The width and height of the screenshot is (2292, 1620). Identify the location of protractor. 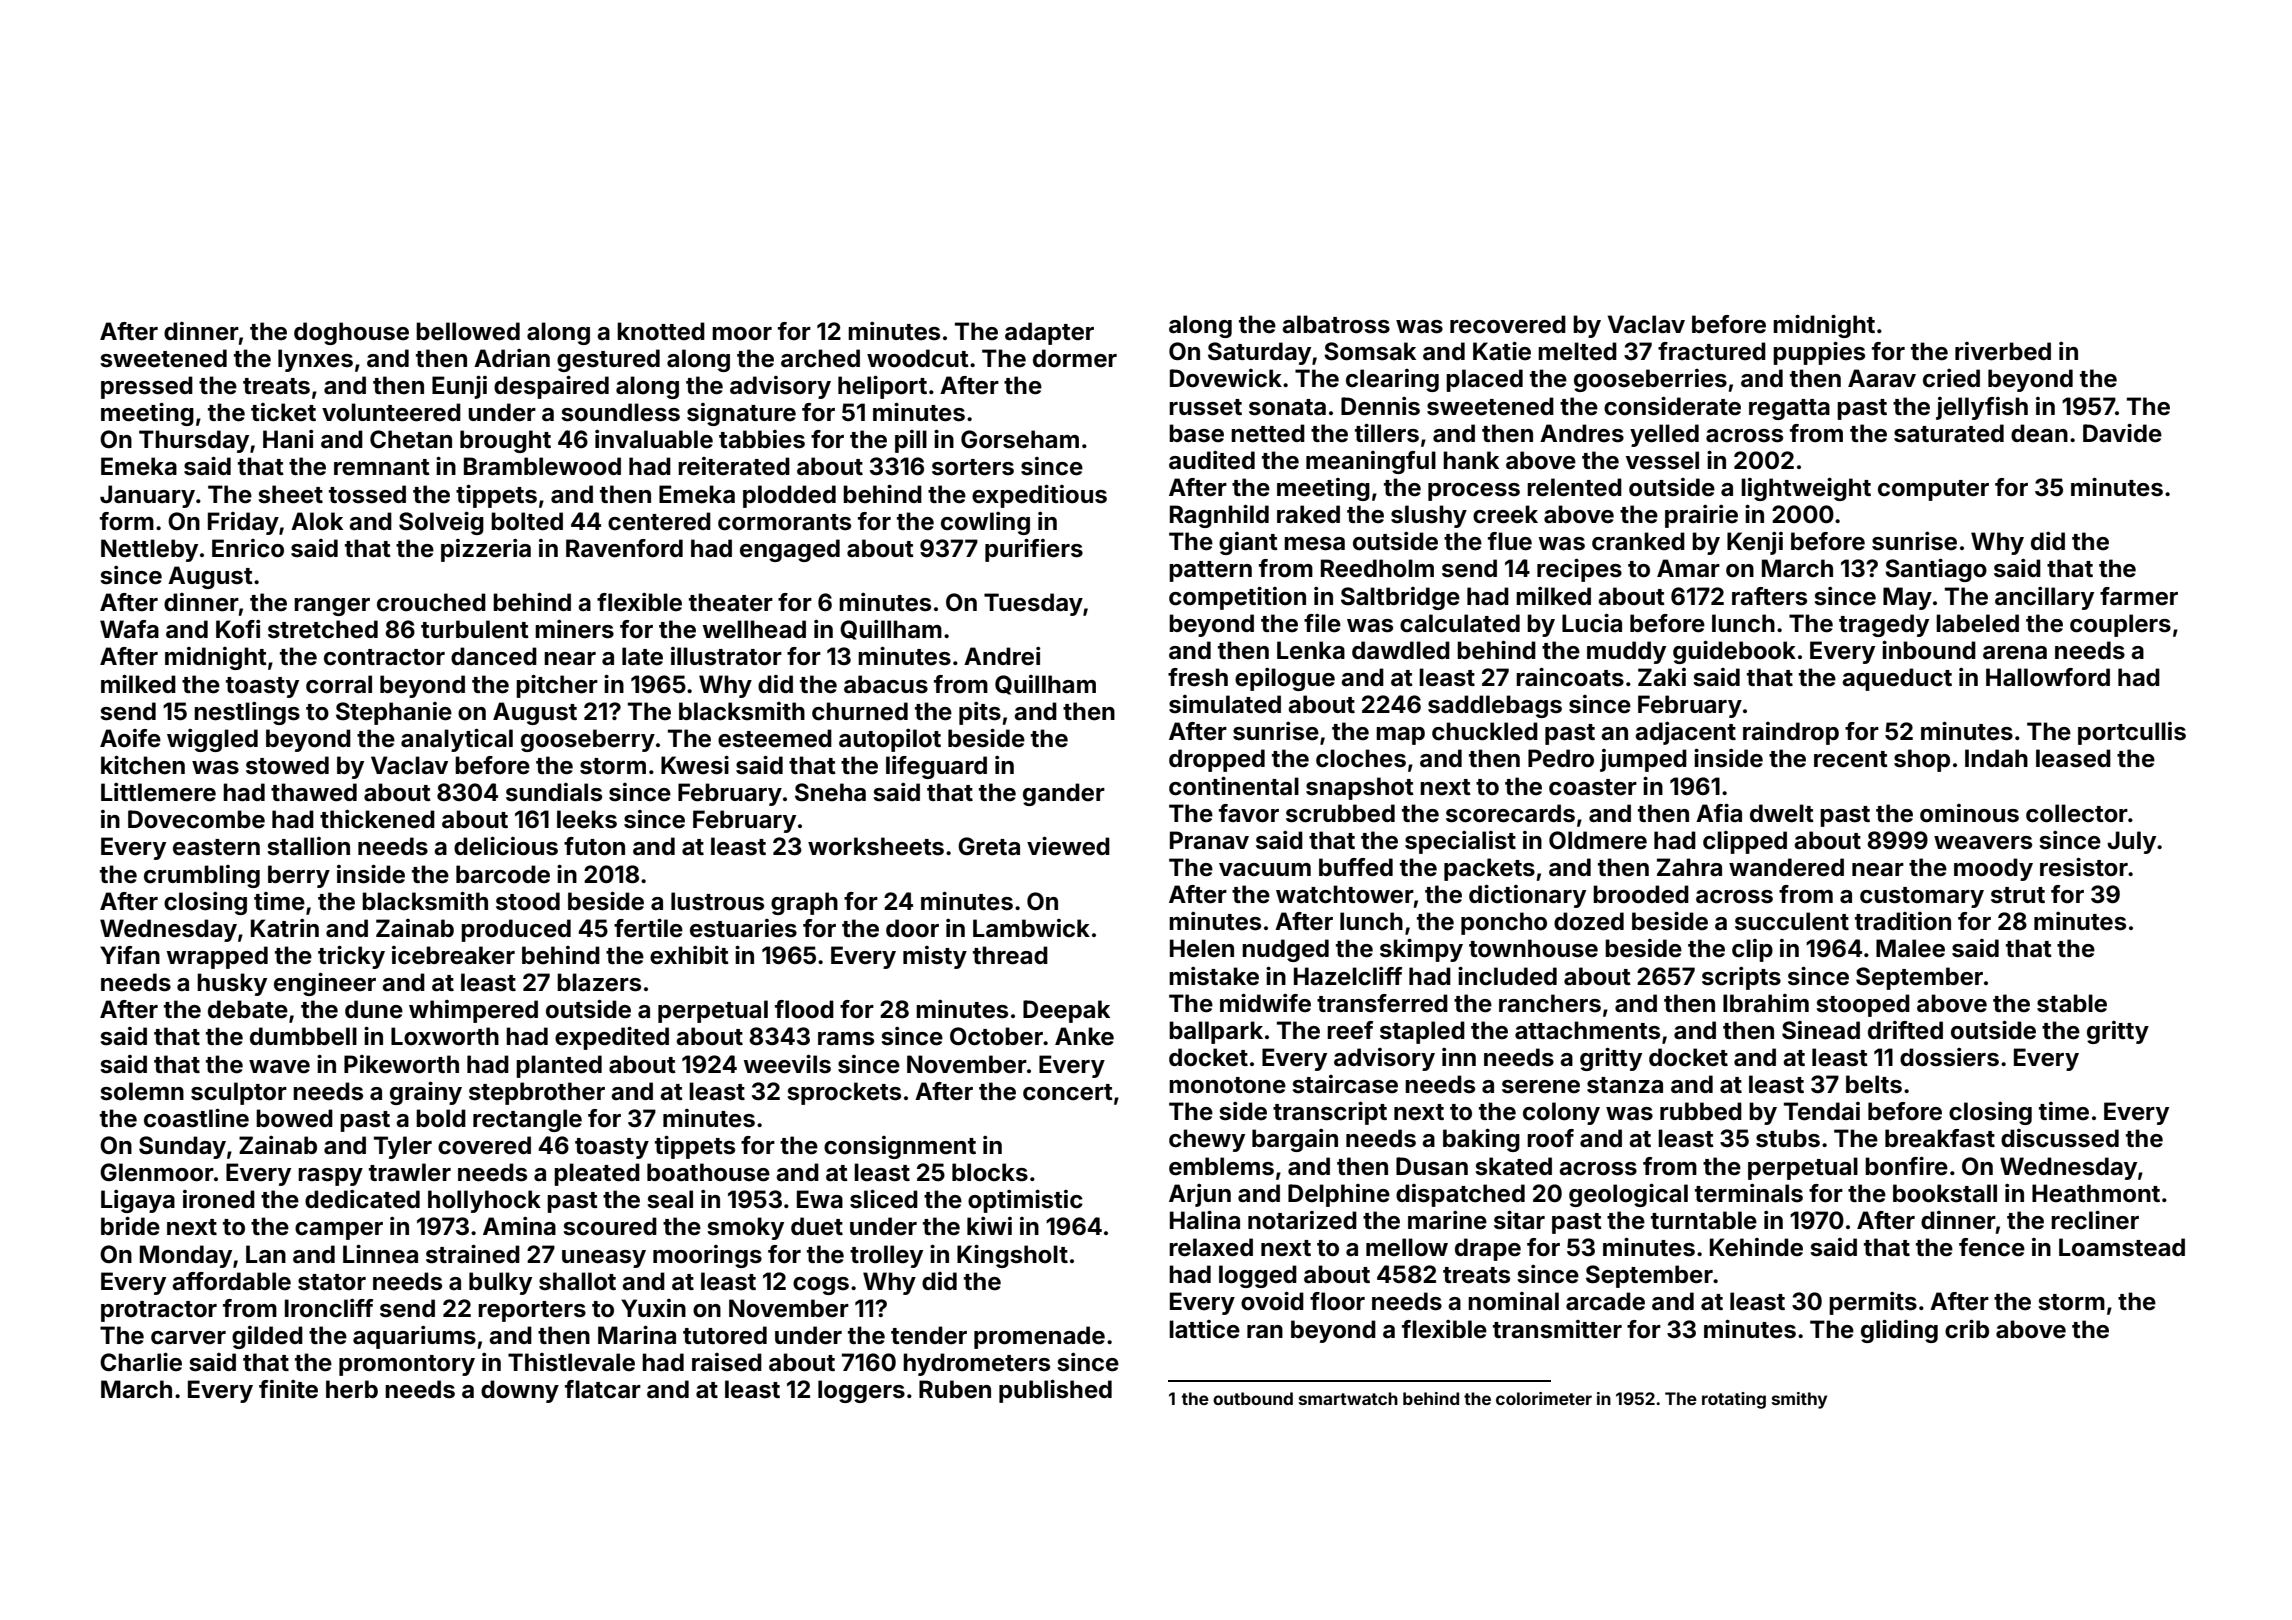
(159, 1311).
